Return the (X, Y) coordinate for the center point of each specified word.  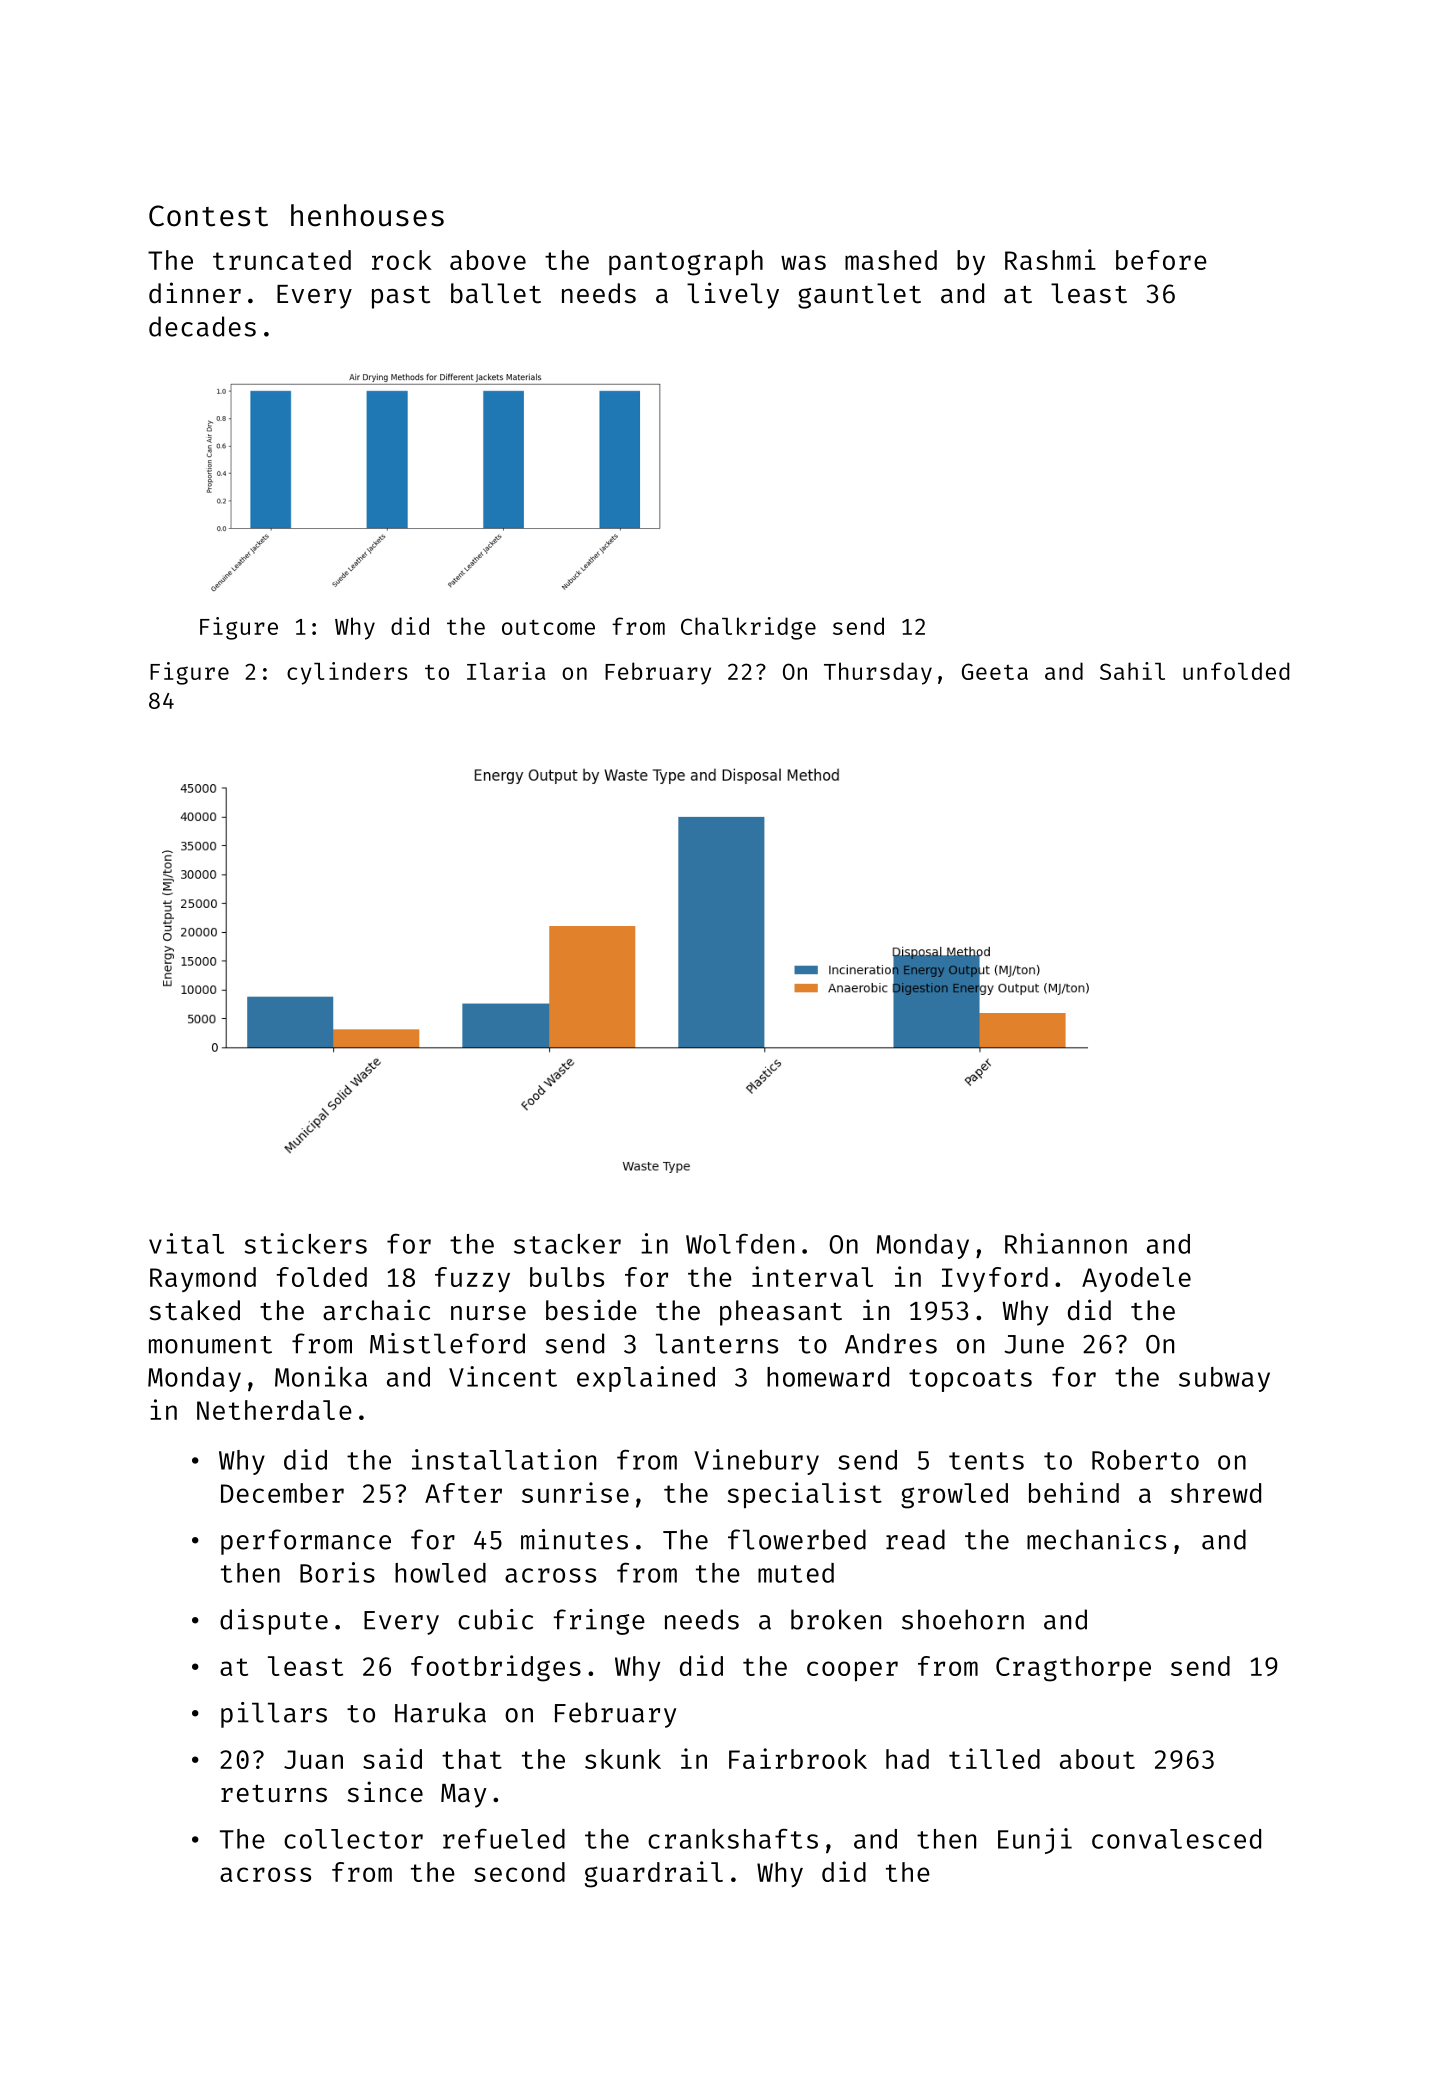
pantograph (686, 263)
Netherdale (274, 1410)
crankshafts (733, 1839)
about (1097, 1759)
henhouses (367, 215)
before (1161, 260)
